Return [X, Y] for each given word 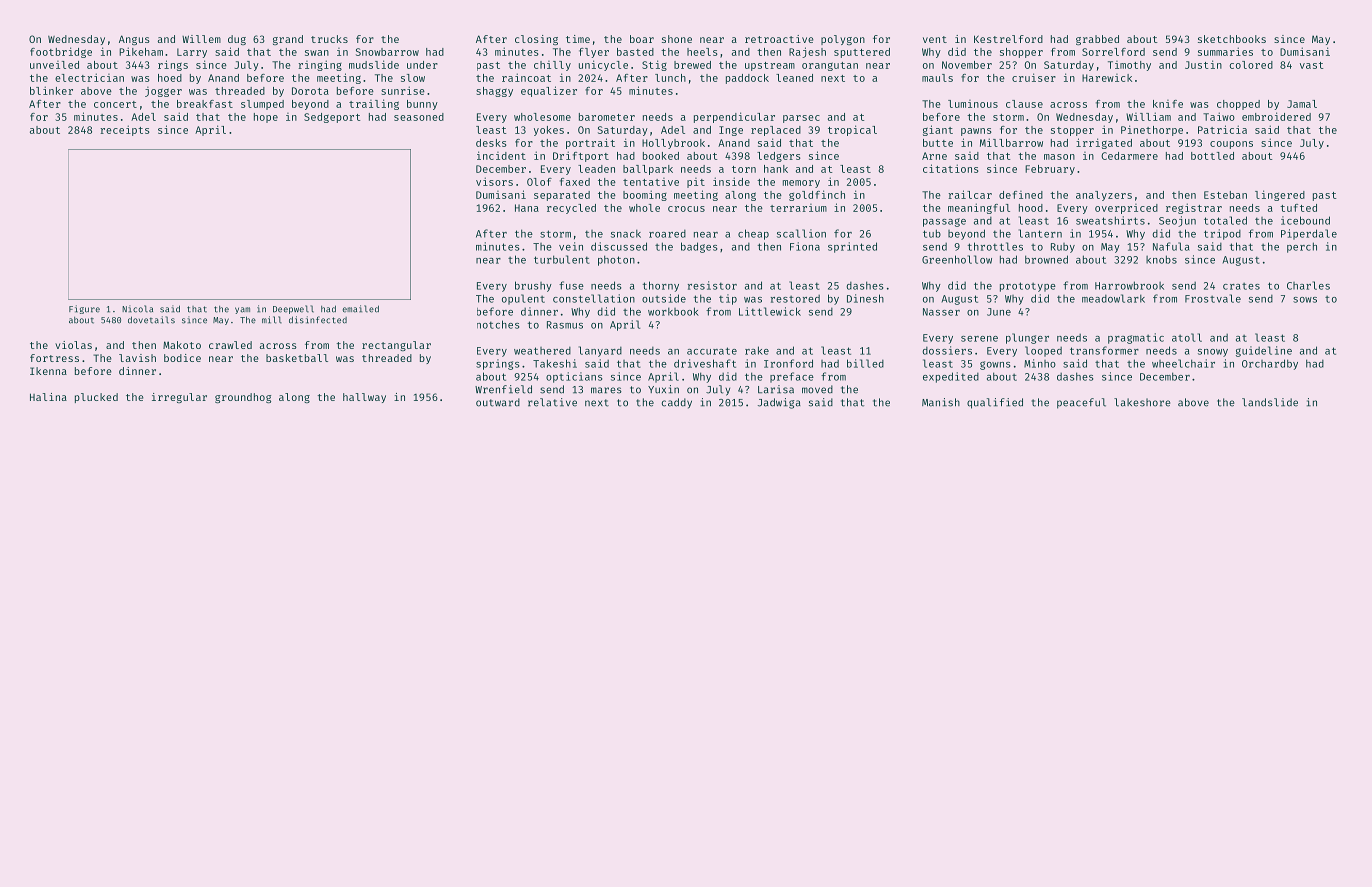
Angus [134, 40]
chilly [552, 66]
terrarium [798, 208]
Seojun [1177, 221]
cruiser [1034, 77]
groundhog [243, 398]
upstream [770, 66]
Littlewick [770, 311]
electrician [89, 77]
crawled [230, 345]
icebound [1305, 220]
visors [494, 181]
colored [1251, 65]
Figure [84, 309]
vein [571, 246]
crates [1241, 286]
